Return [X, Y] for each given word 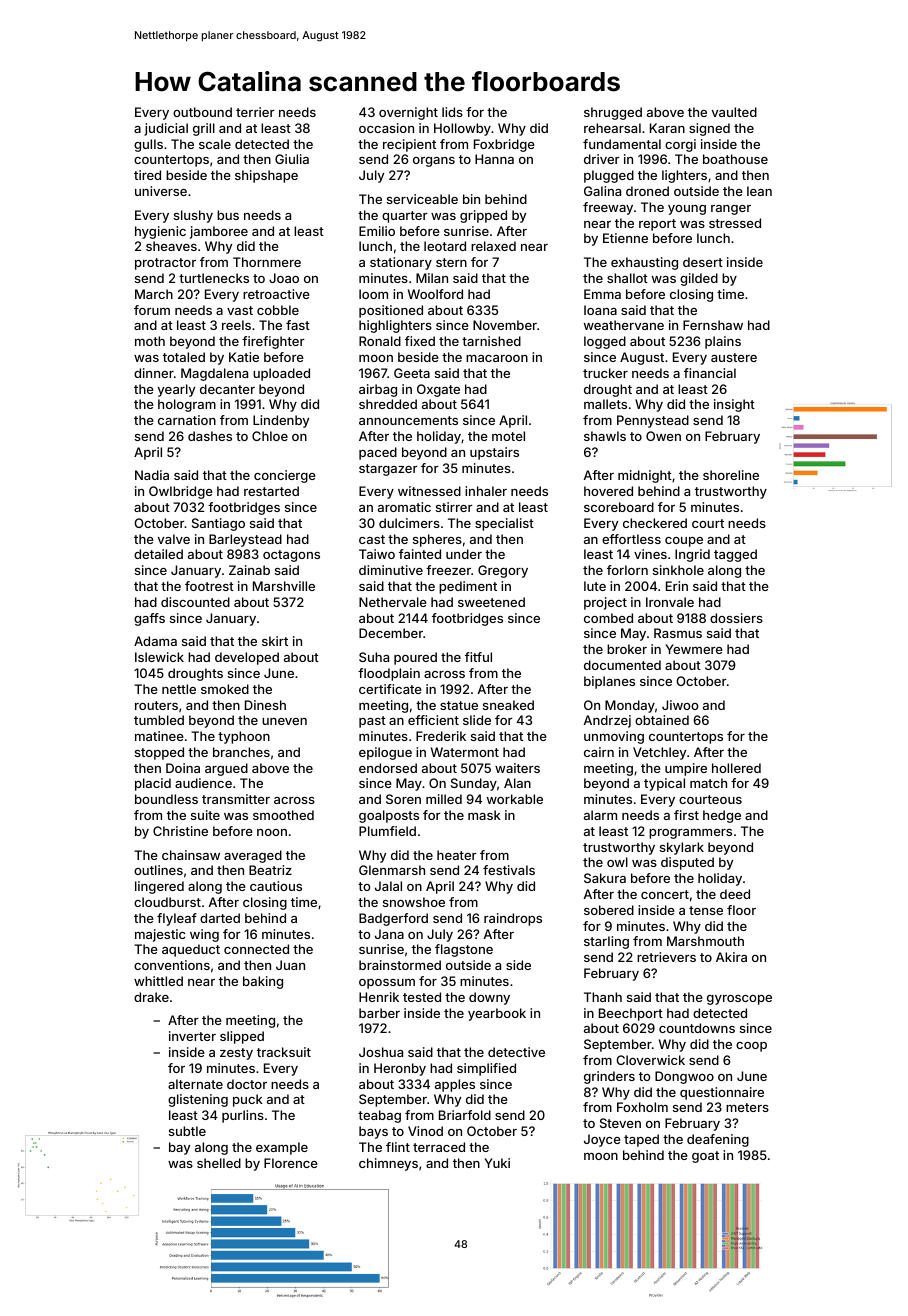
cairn [599, 752]
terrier [255, 112]
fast [298, 325]
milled [444, 799]
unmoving [614, 737]
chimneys [388, 1164]
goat [705, 1157]
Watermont [465, 752]
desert [703, 262]
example [282, 1148]
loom [373, 294]
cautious [276, 886]
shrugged [613, 113]
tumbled [159, 720]
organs [434, 162]
